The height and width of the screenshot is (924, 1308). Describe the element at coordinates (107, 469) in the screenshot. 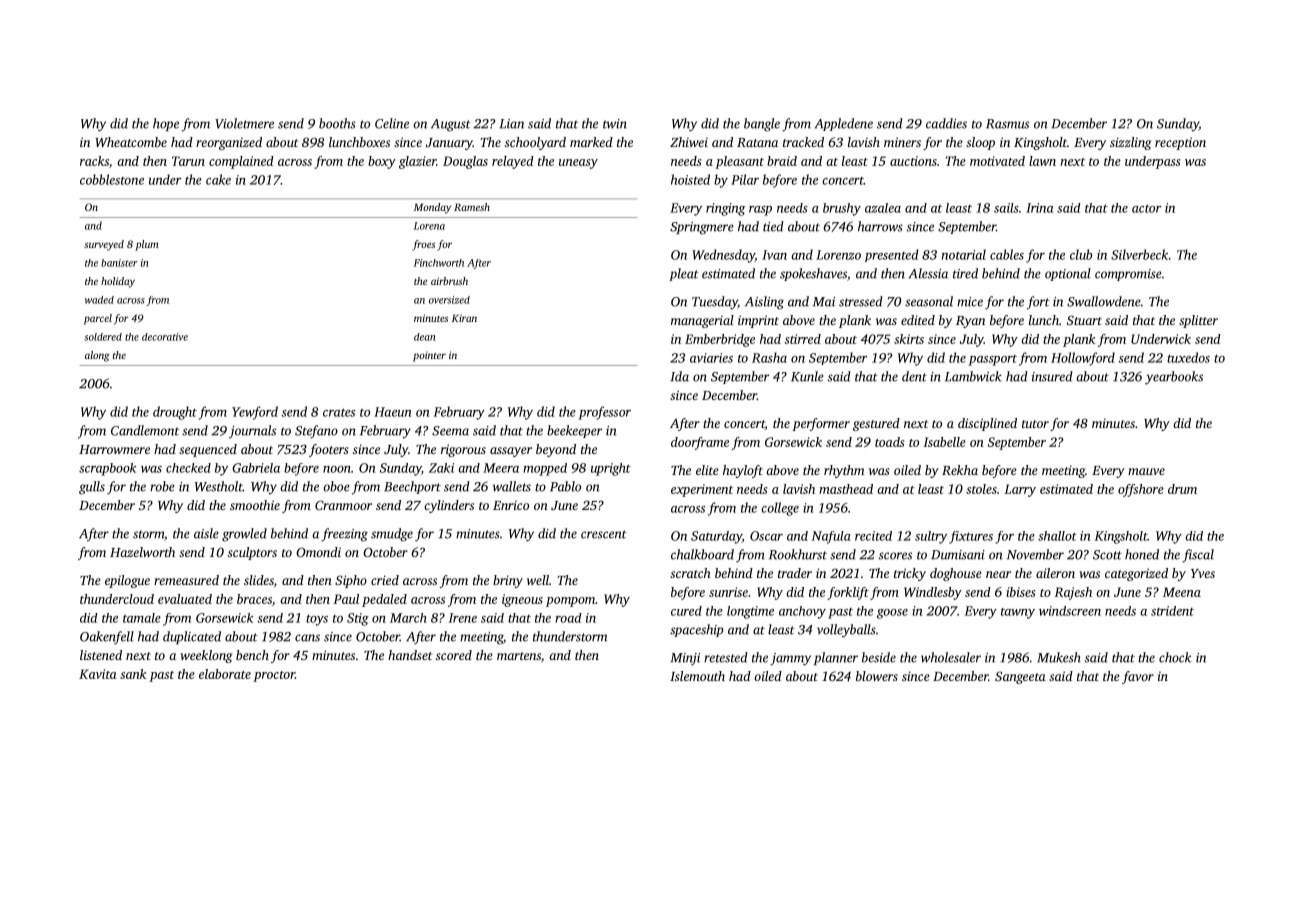

I see `scrapbook` at that location.
